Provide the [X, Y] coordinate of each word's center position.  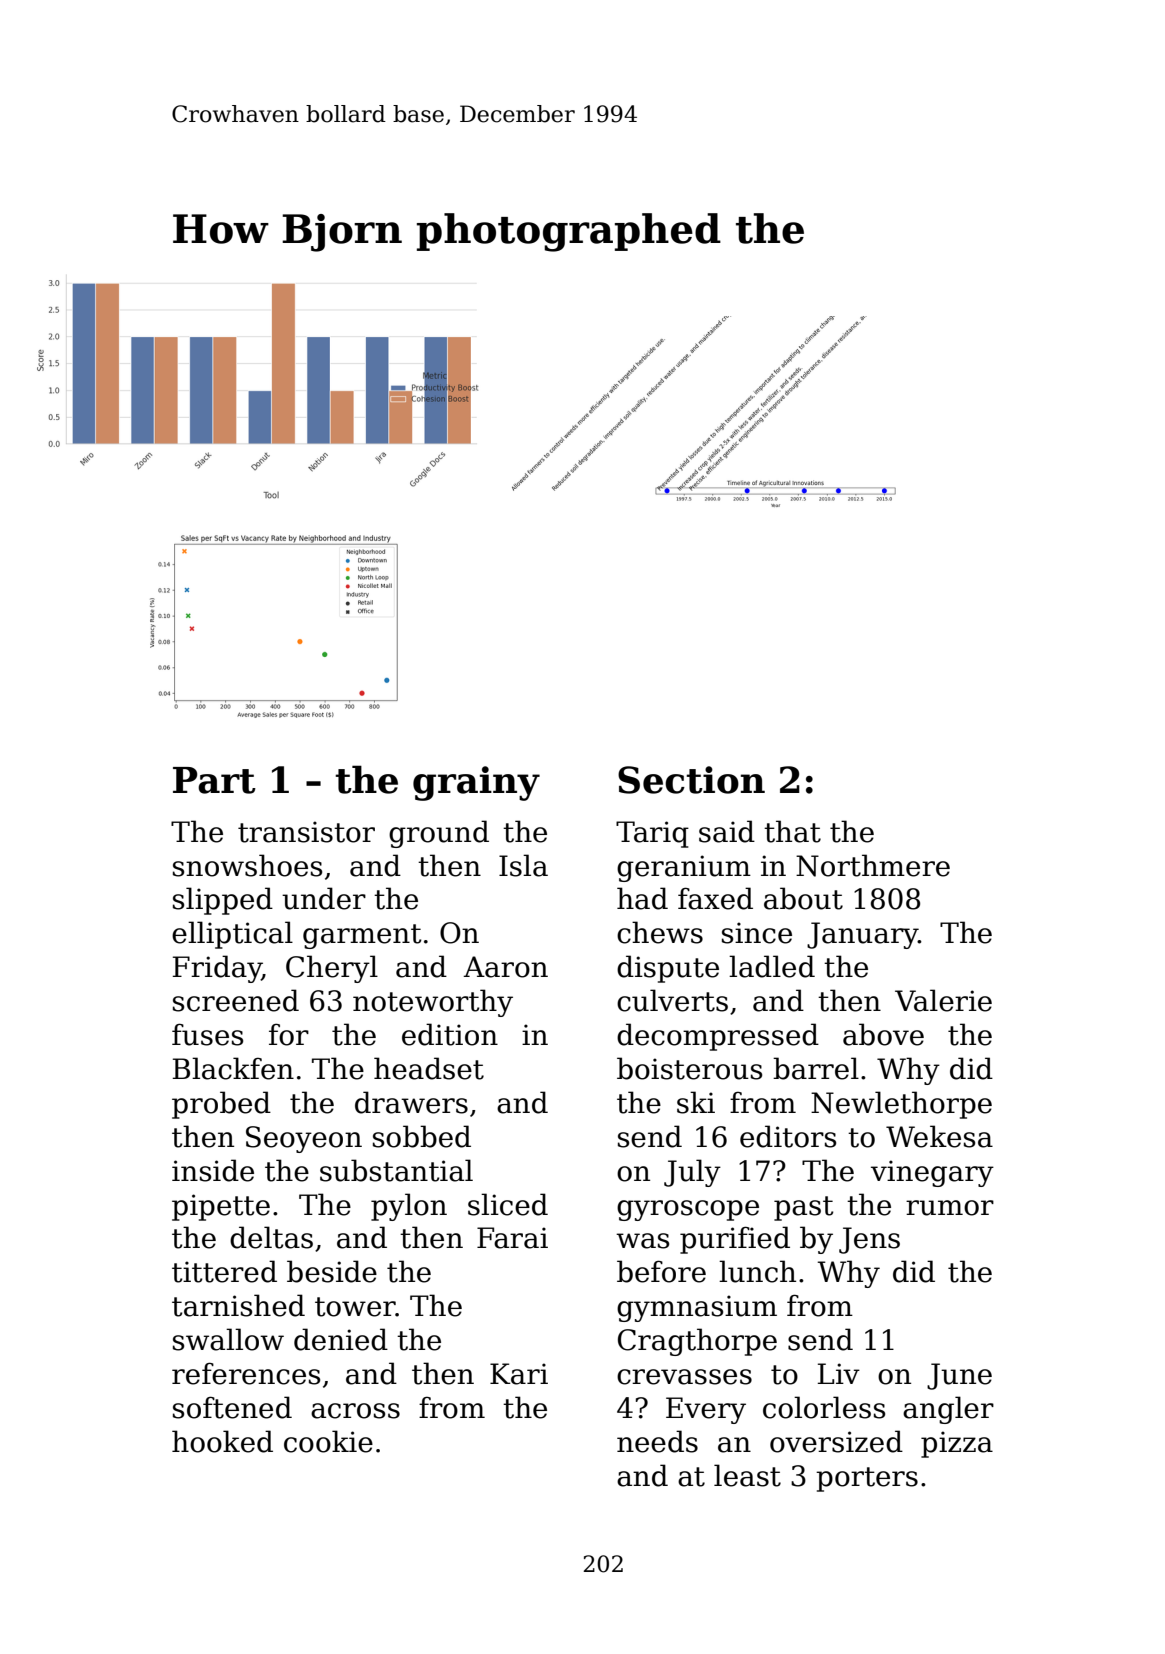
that [792, 831]
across [355, 1411]
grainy [476, 783]
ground [439, 834]
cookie [328, 1441]
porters [867, 1479]
